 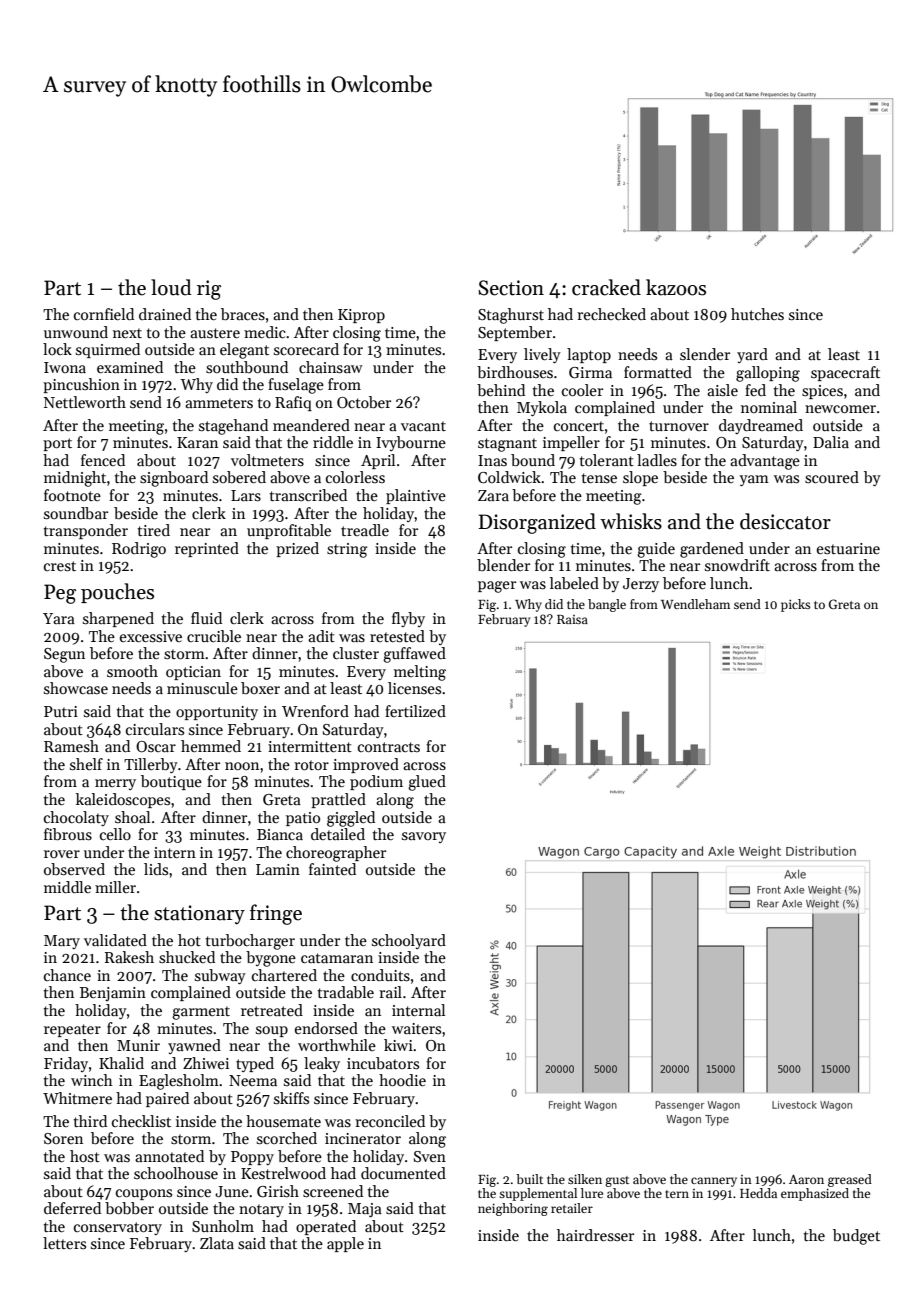 I want to click on Benjamin, so click(x=113, y=994).
